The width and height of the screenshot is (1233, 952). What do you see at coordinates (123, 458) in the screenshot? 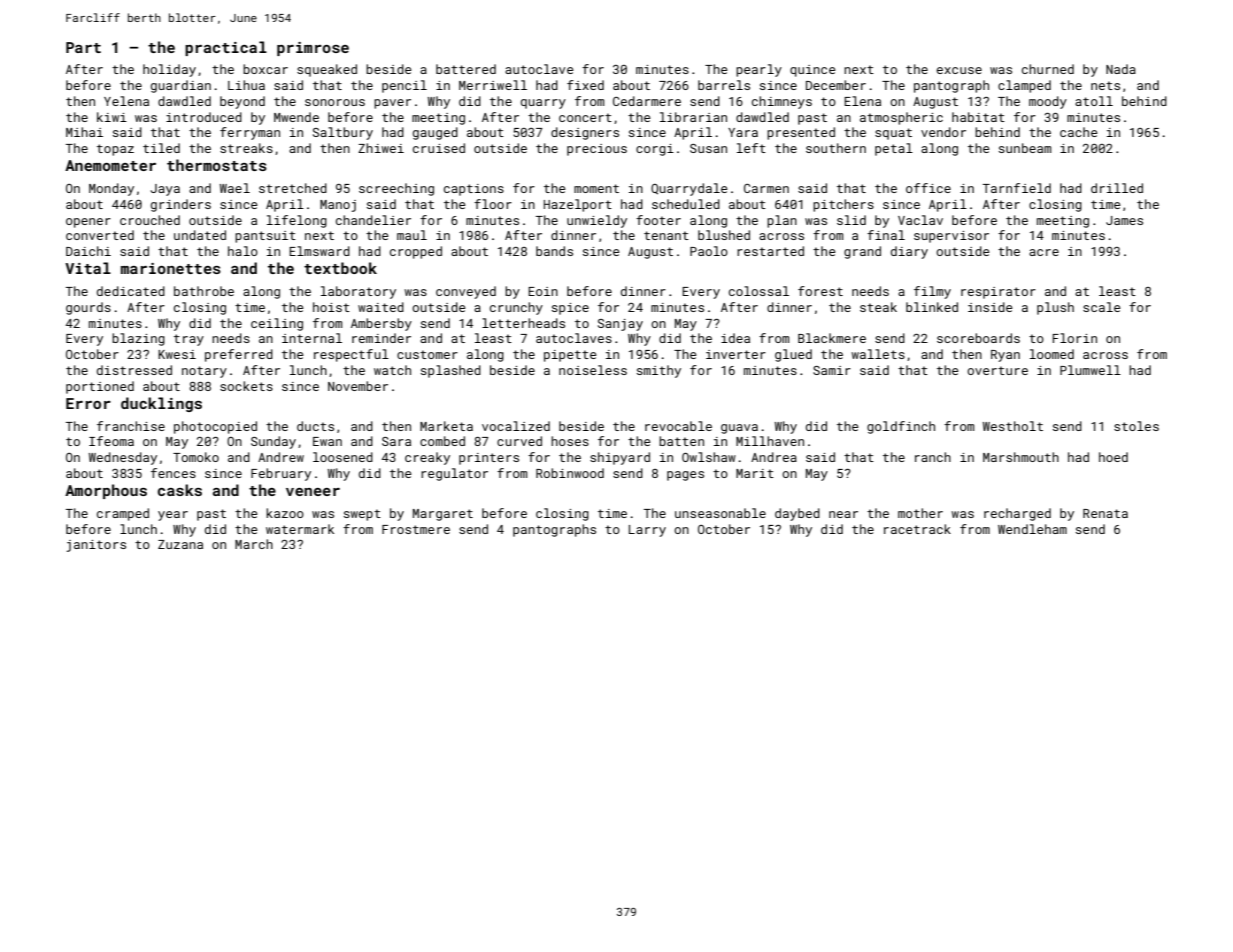
I see `Wednesday` at bounding box center [123, 458].
